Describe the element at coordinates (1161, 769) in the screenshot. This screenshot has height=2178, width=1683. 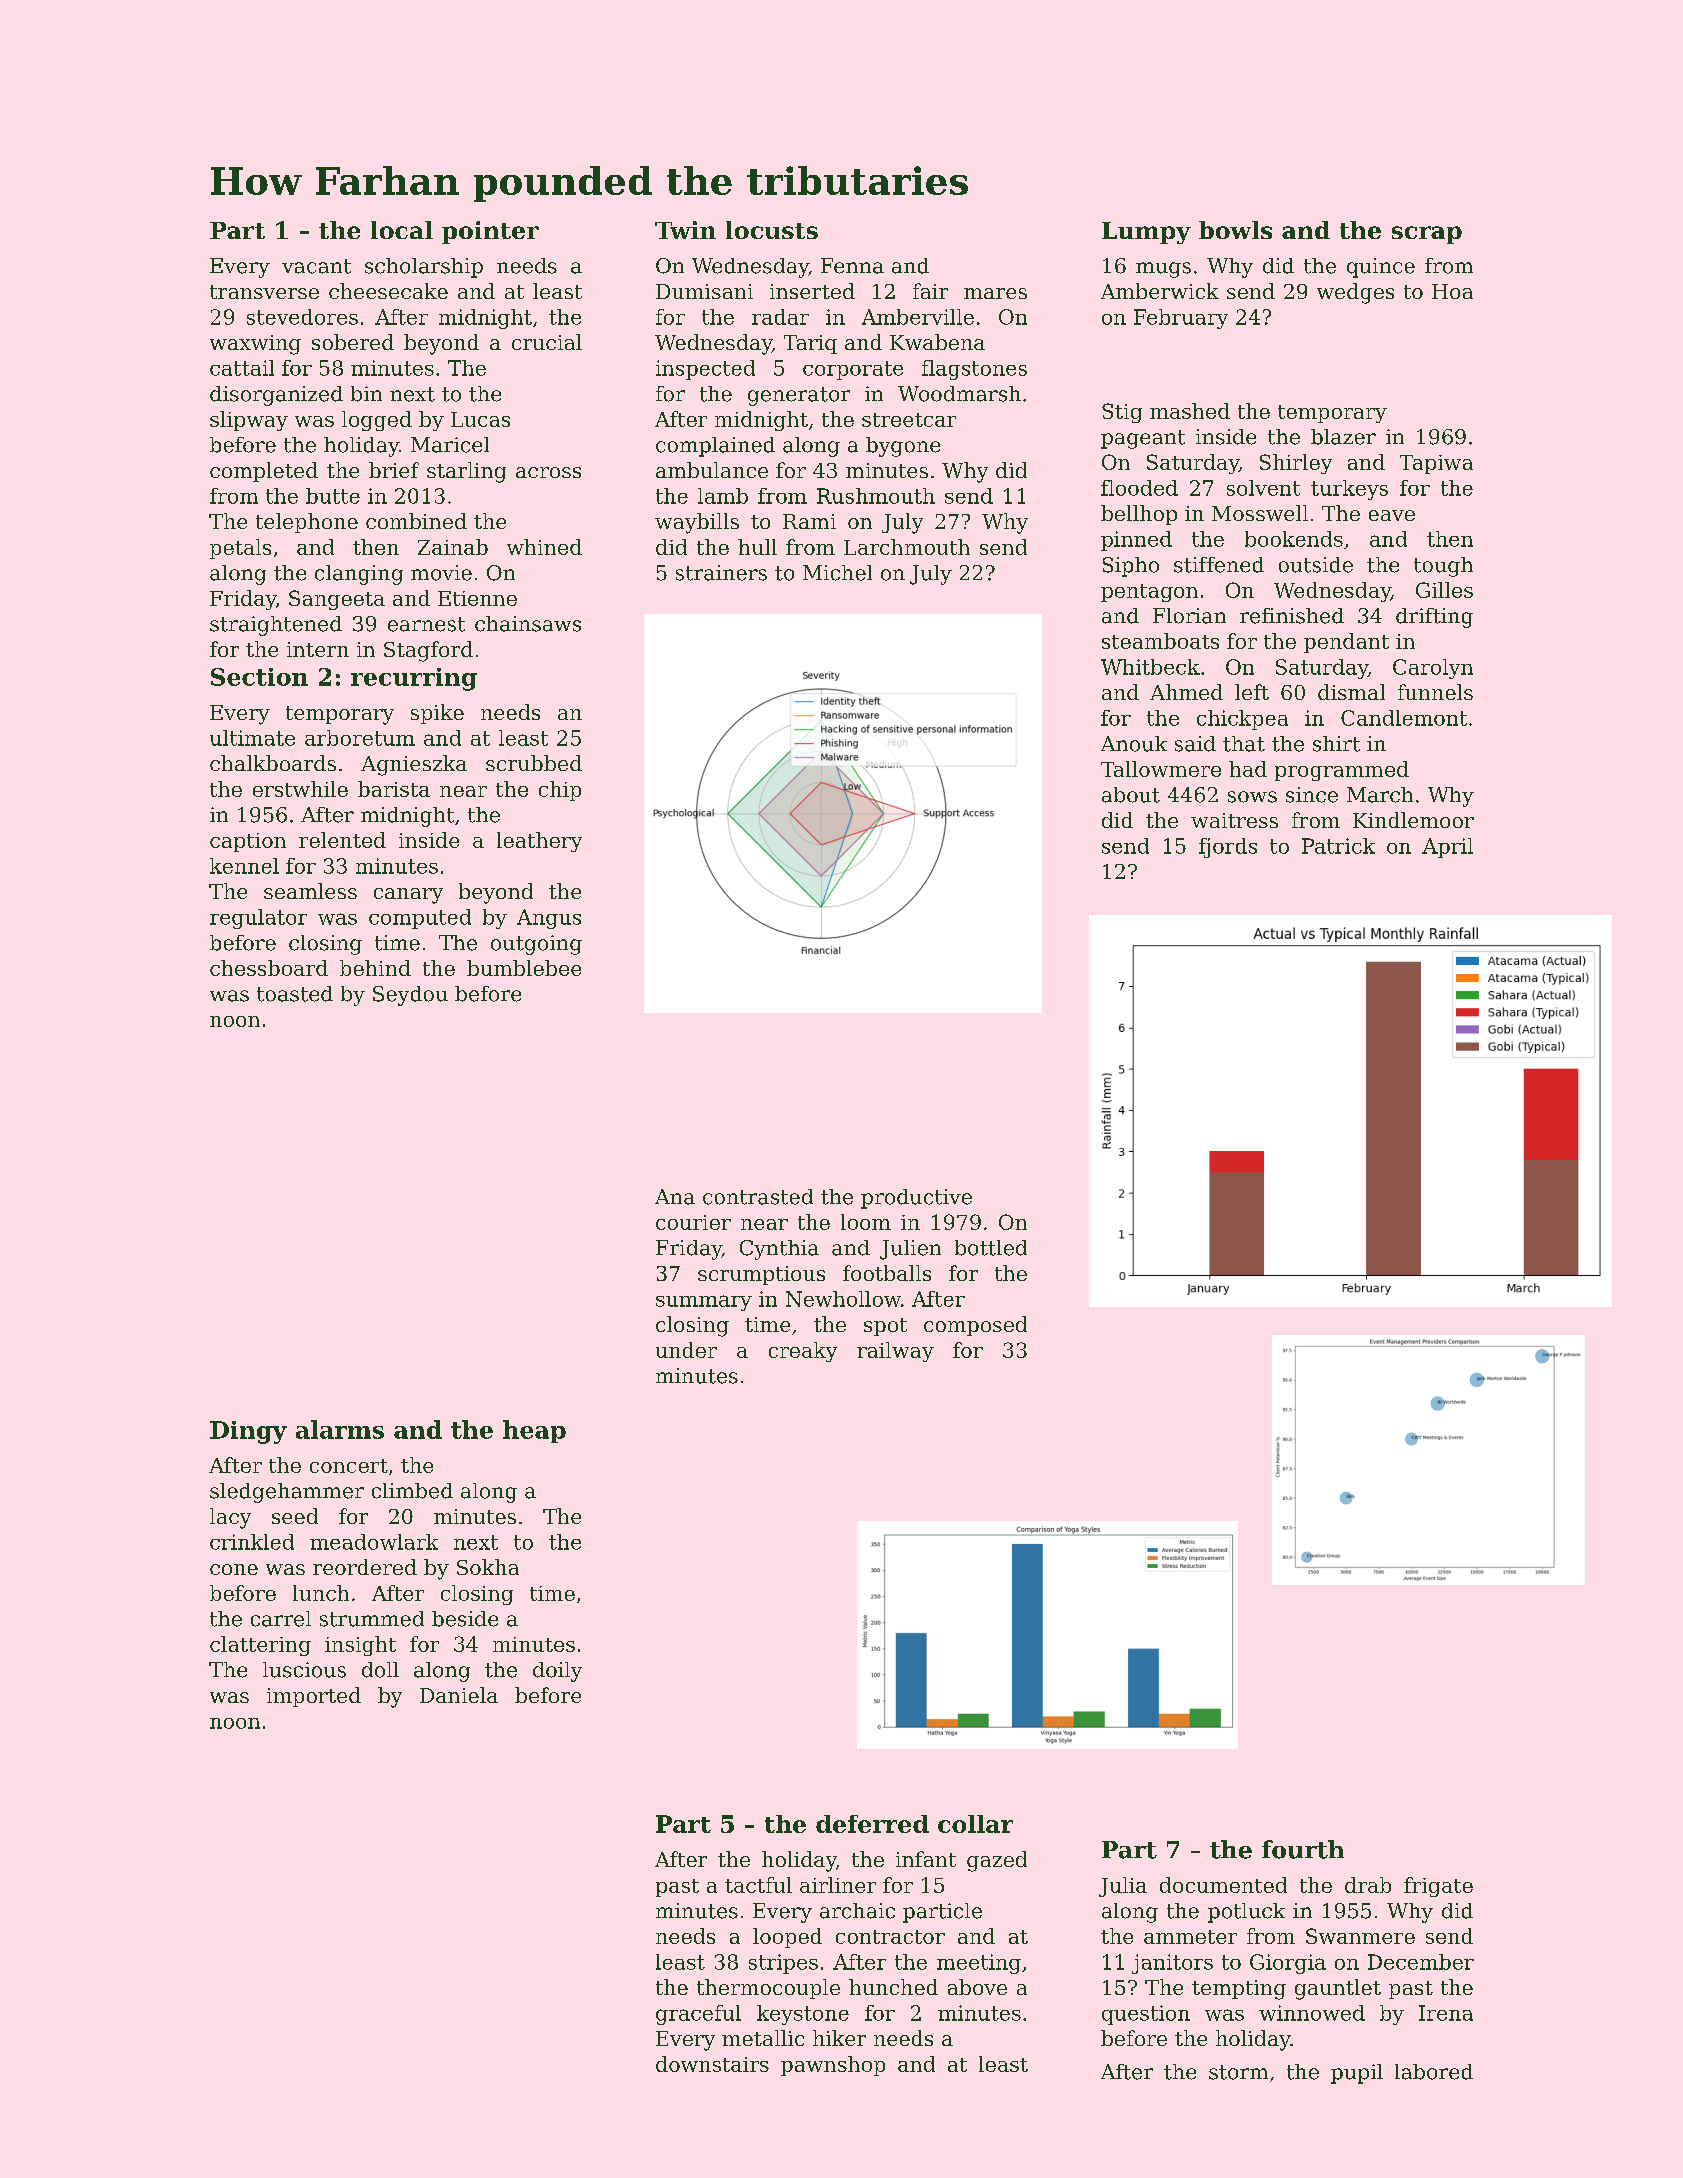
I see `Tallowmere` at that location.
